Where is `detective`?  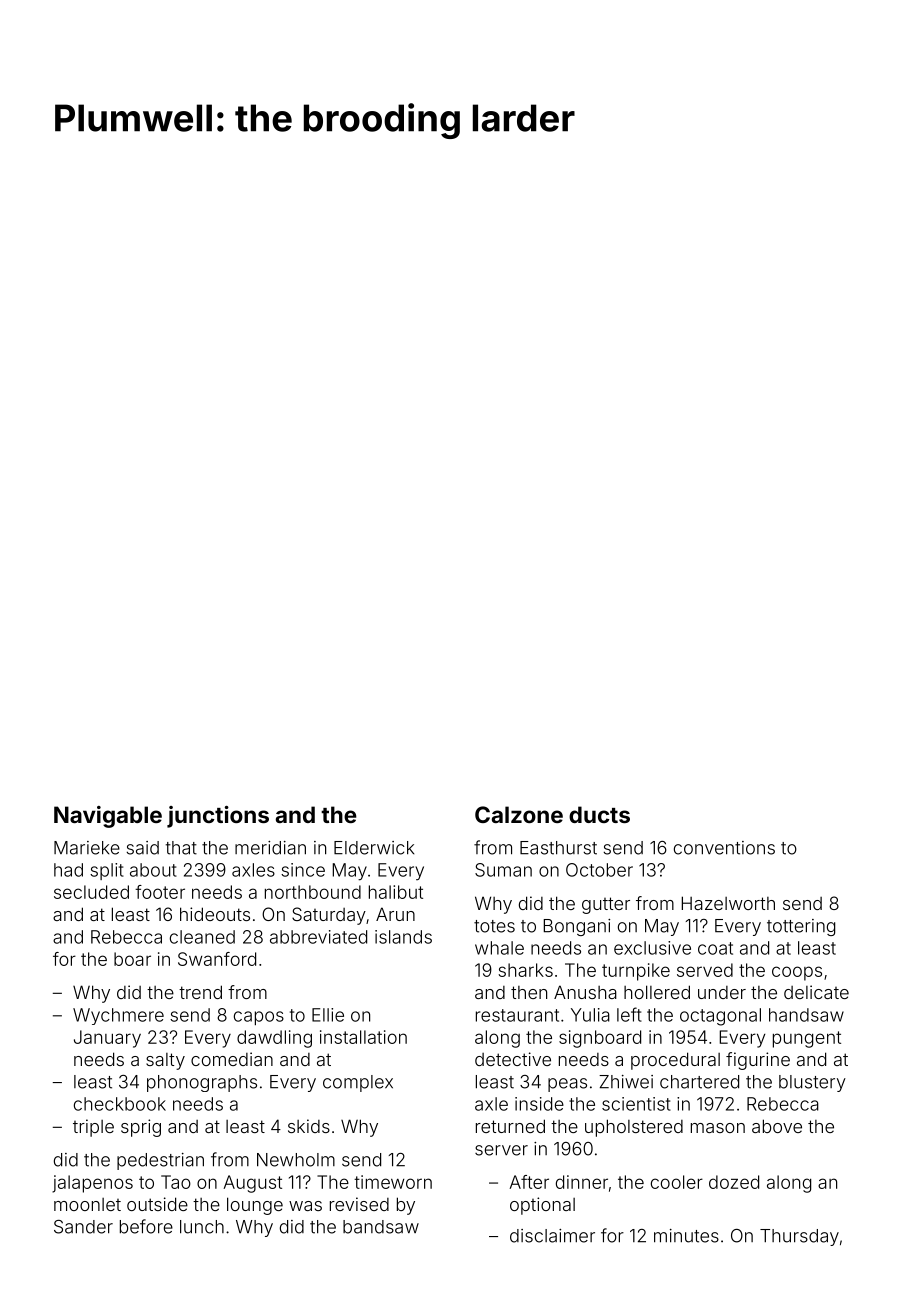 detective is located at coordinates (513, 1059).
